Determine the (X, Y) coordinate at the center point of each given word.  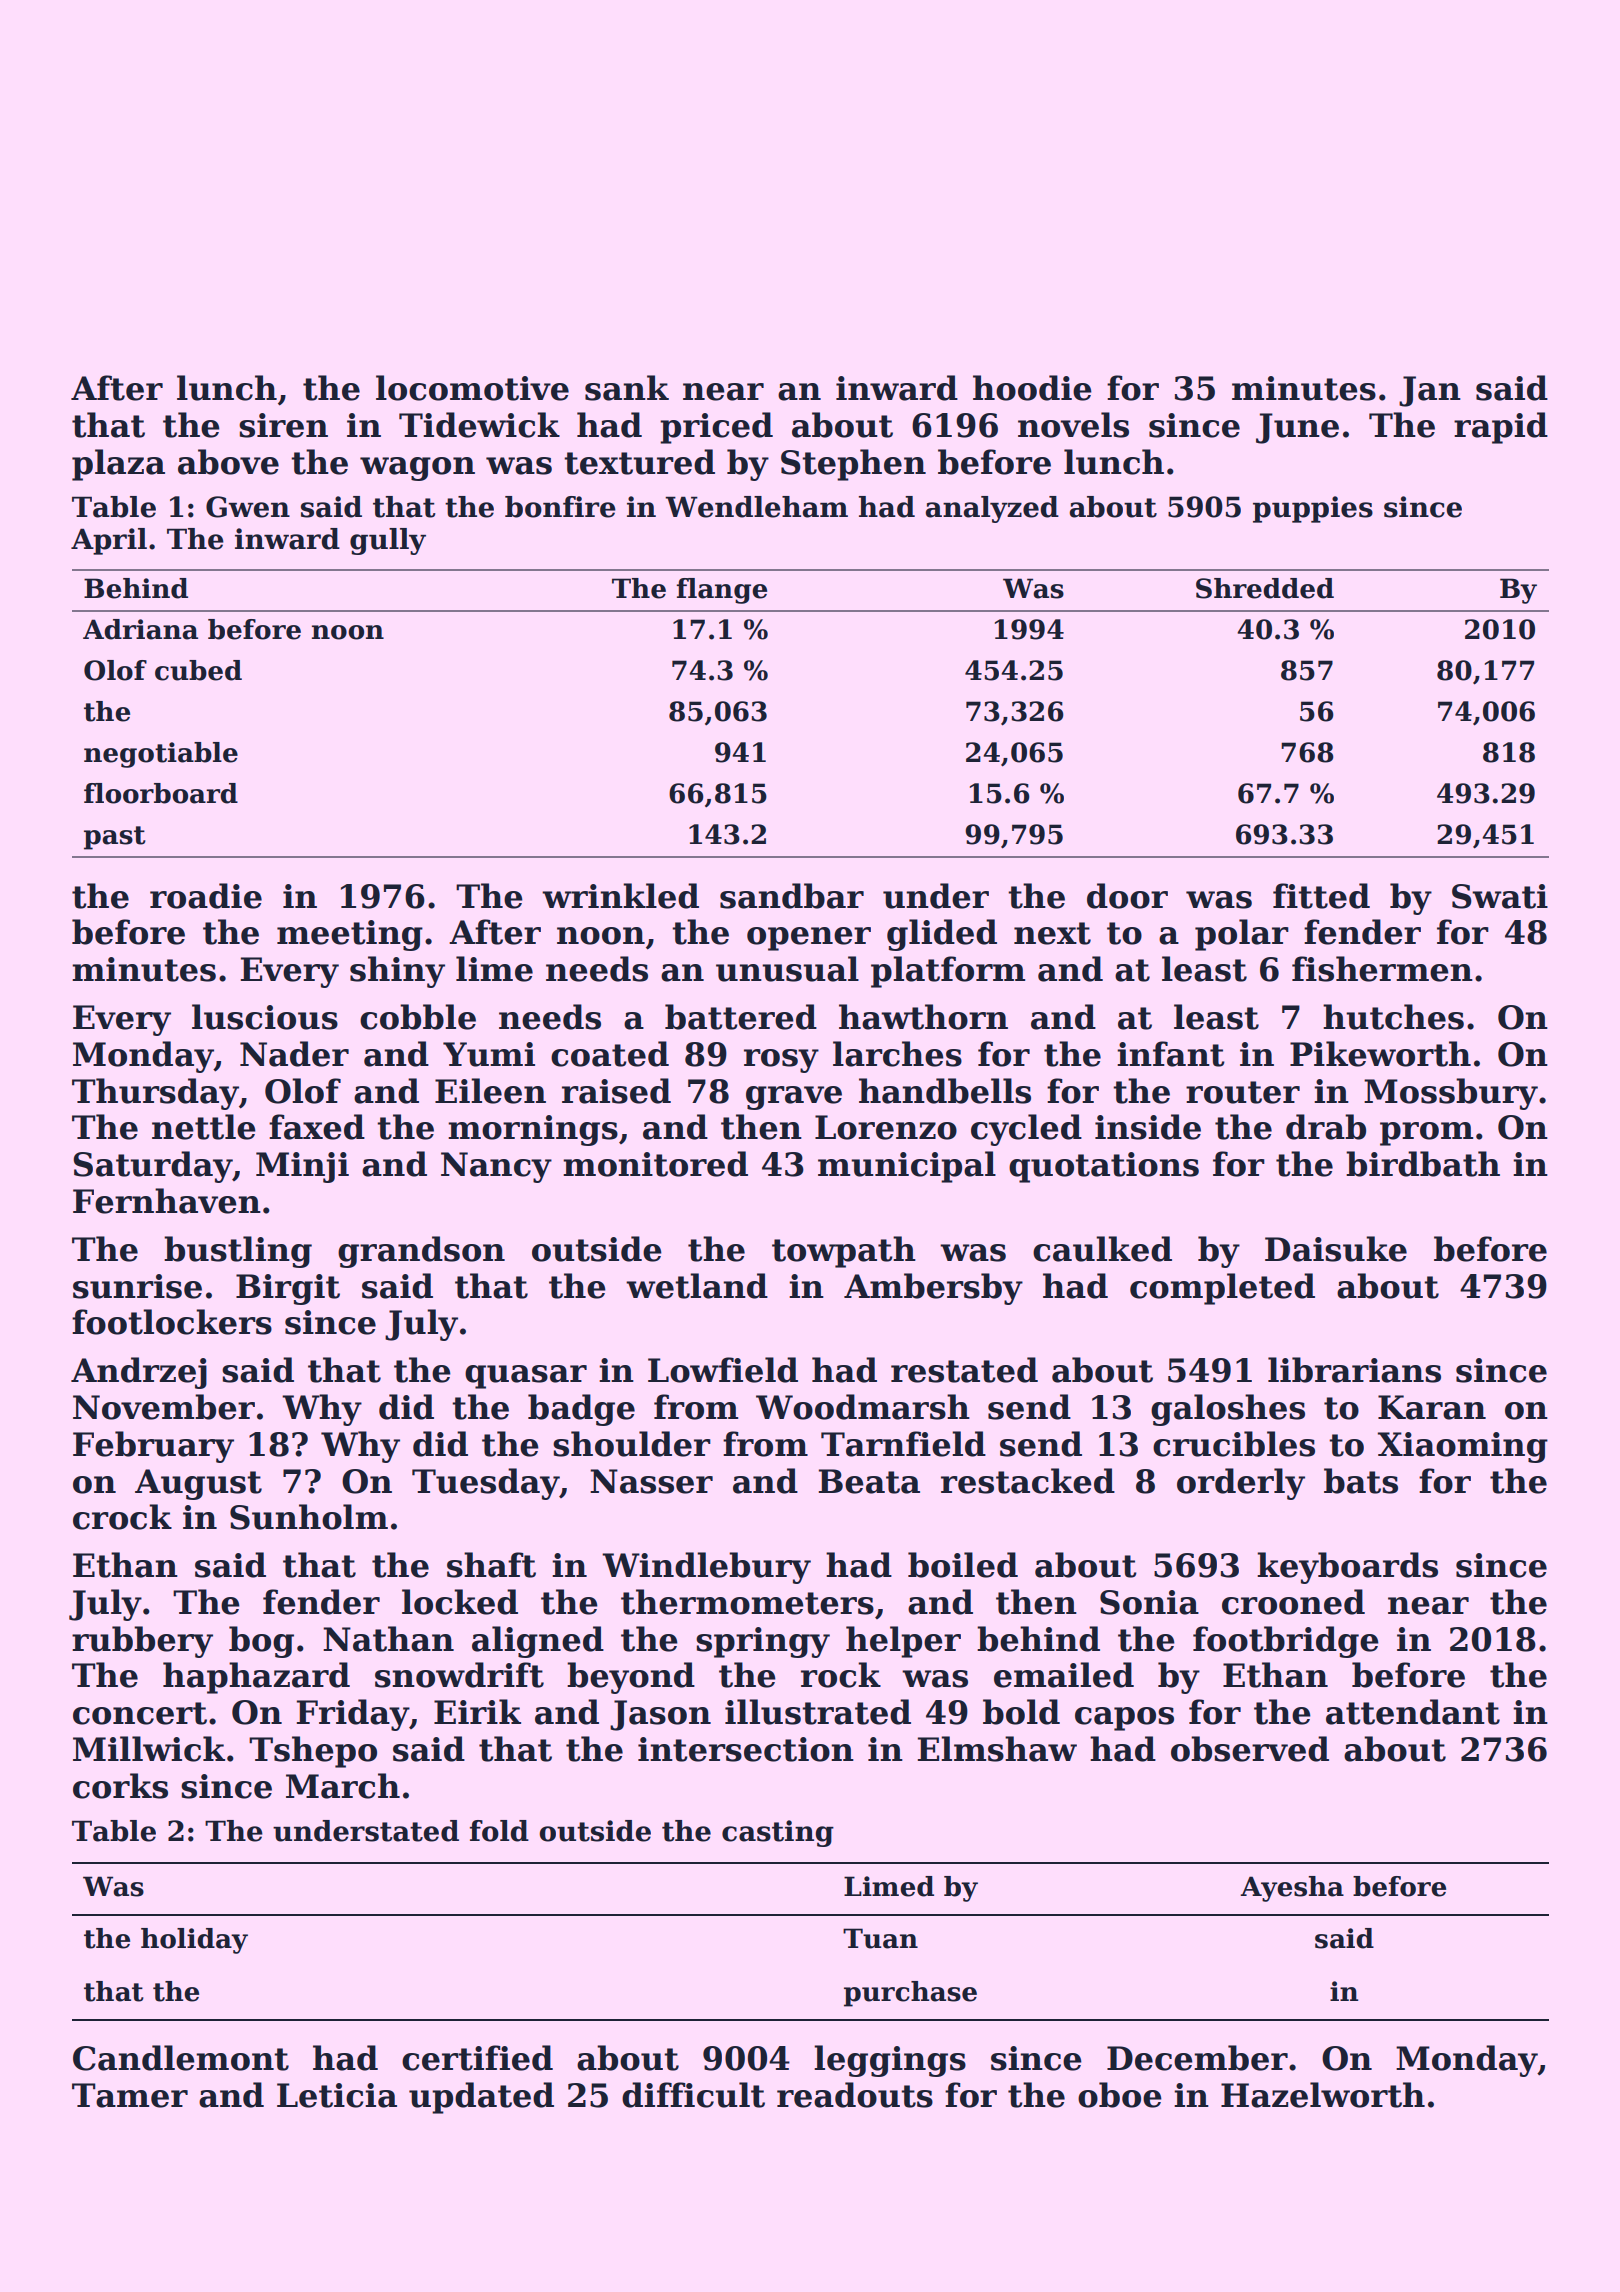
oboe (1120, 2095)
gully (388, 541)
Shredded (1265, 588)
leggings (890, 2061)
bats (1361, 1481)
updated (481, 2098)
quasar (526, 1377)
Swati (1500, 896)
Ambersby (933, 1289)
